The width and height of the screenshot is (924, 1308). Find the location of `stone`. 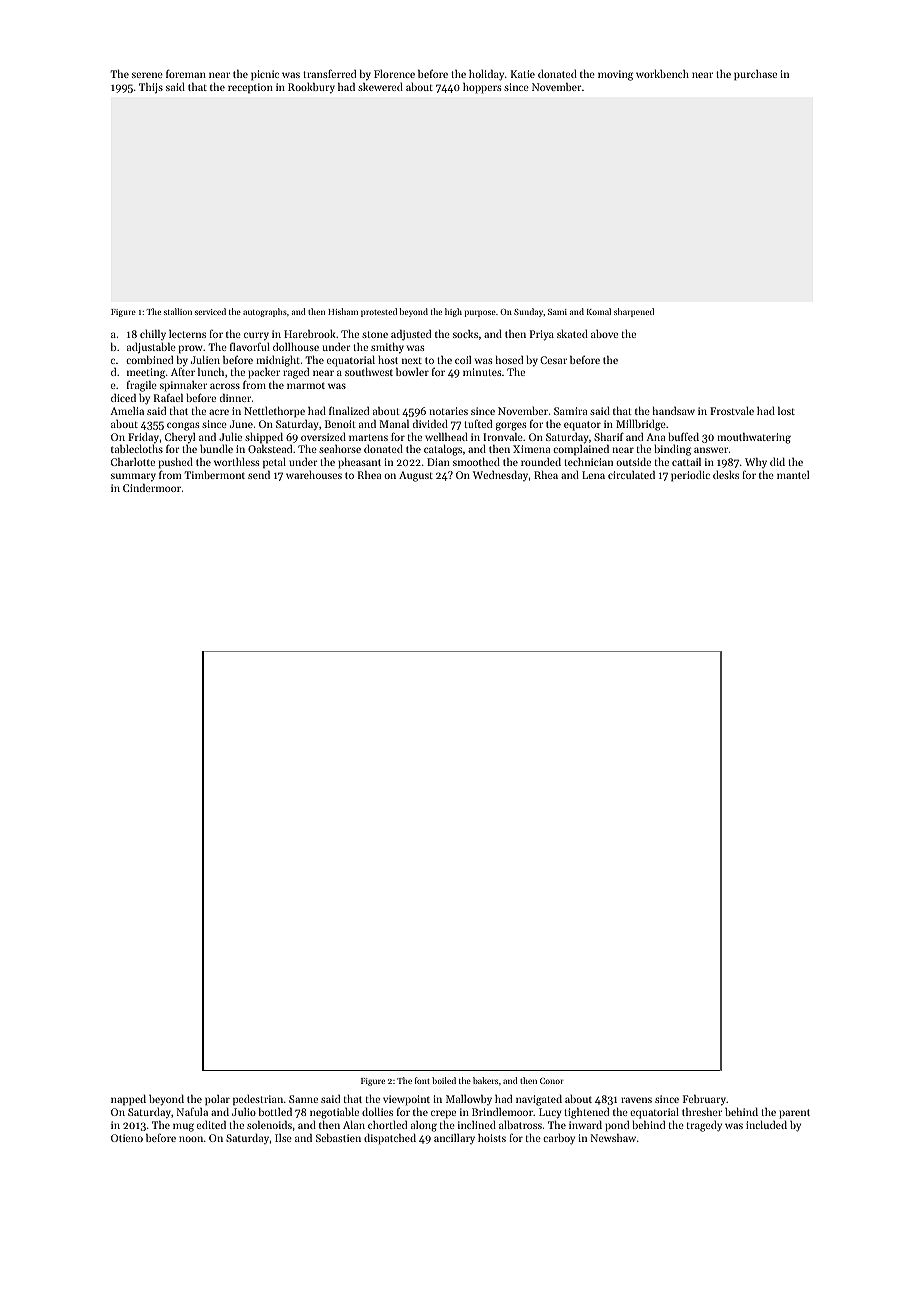

stone is located at coordinates (375, 334).
